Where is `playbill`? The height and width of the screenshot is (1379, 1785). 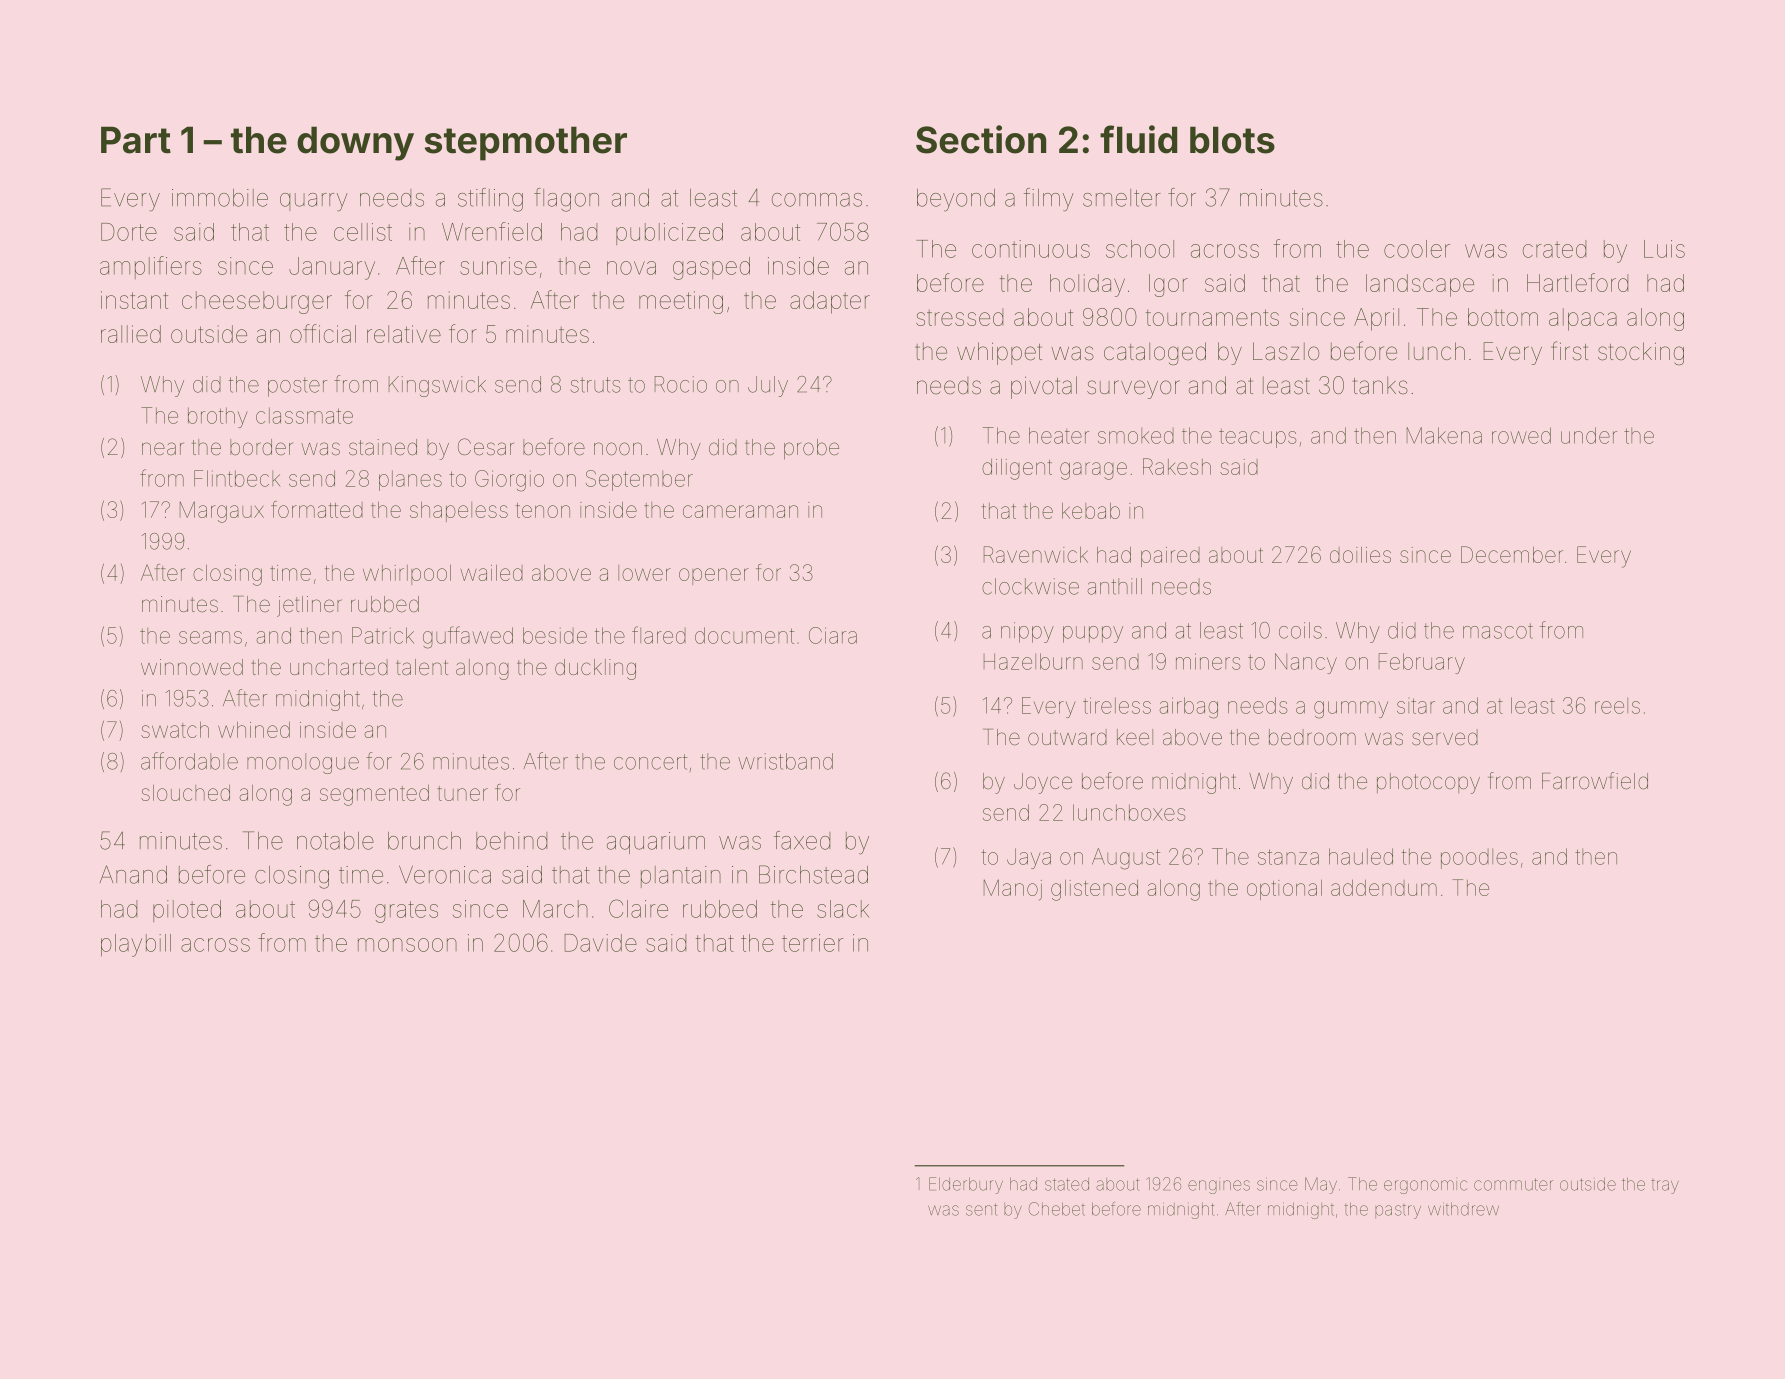 playbill is located at coordinates (136, 945).
